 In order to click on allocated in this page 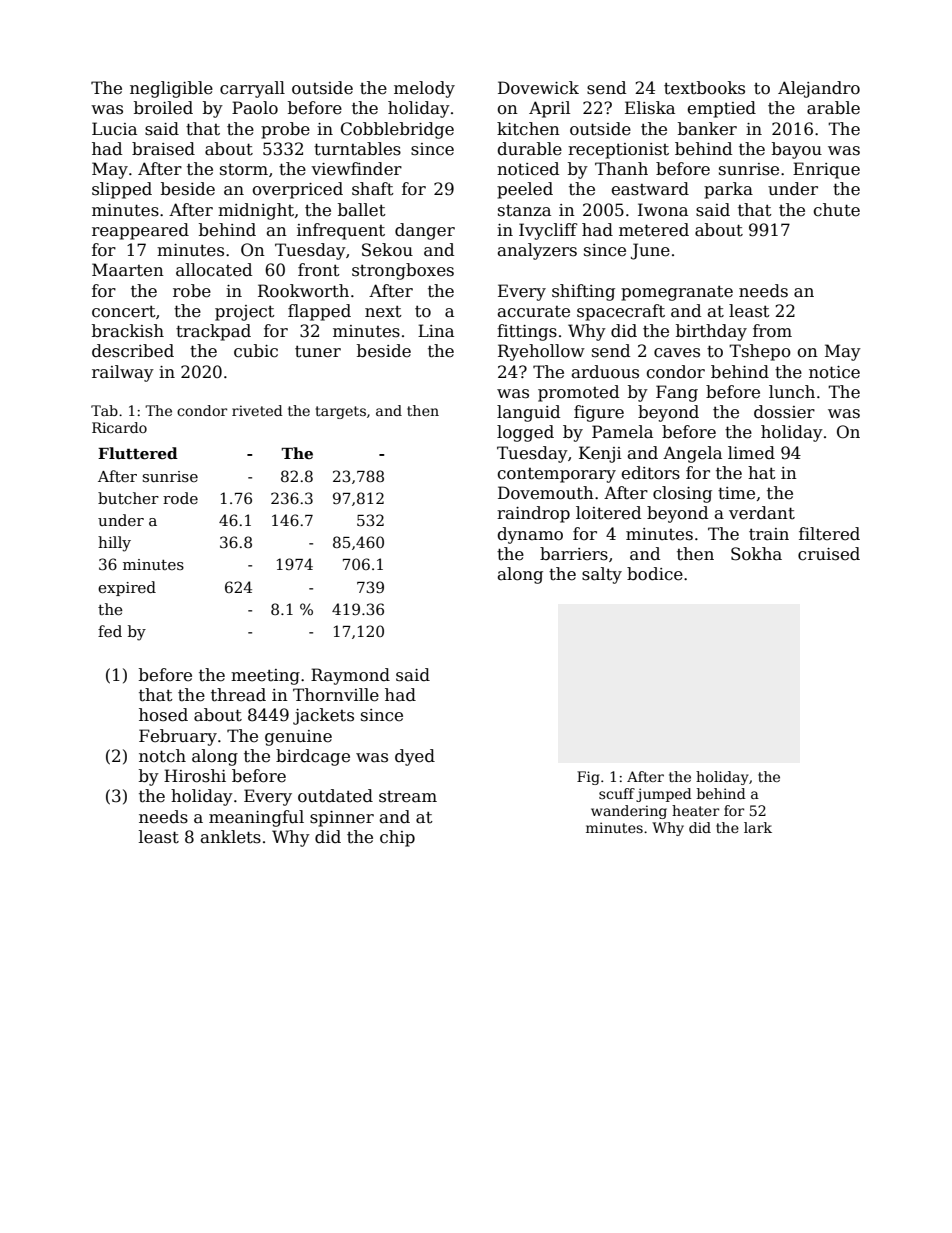, I will do `click(214, 270)`.
